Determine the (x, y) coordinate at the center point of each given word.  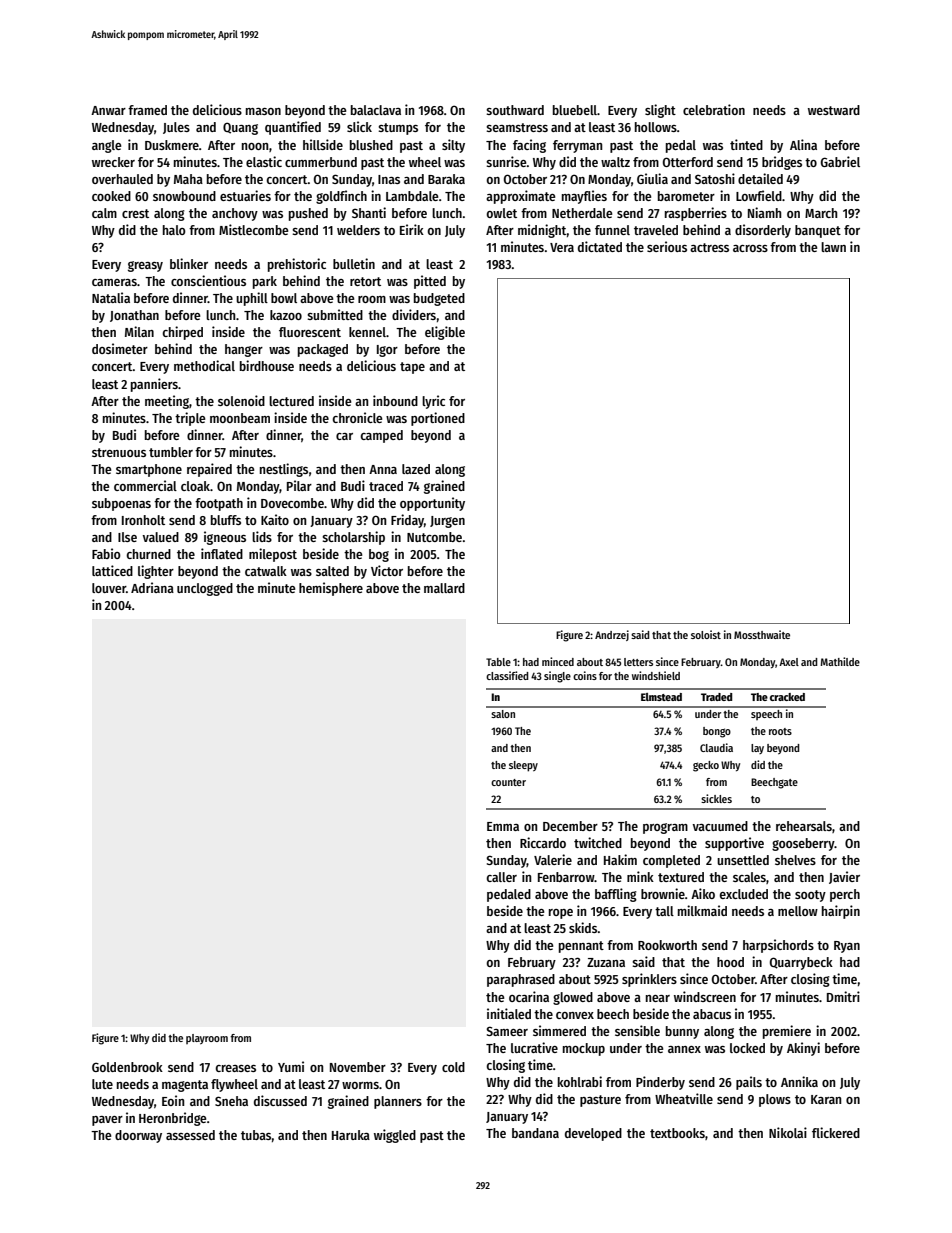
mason (263, 111)
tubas (256, 1135)
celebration (714, 109)
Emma (503, 826)
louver (109, 588)
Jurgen (447, 522)
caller (501, 877)
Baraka (446, 179)
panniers (154, 385)
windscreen (705, 996)
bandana (535, 1133)
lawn (833, 247)
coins (585, 675)
